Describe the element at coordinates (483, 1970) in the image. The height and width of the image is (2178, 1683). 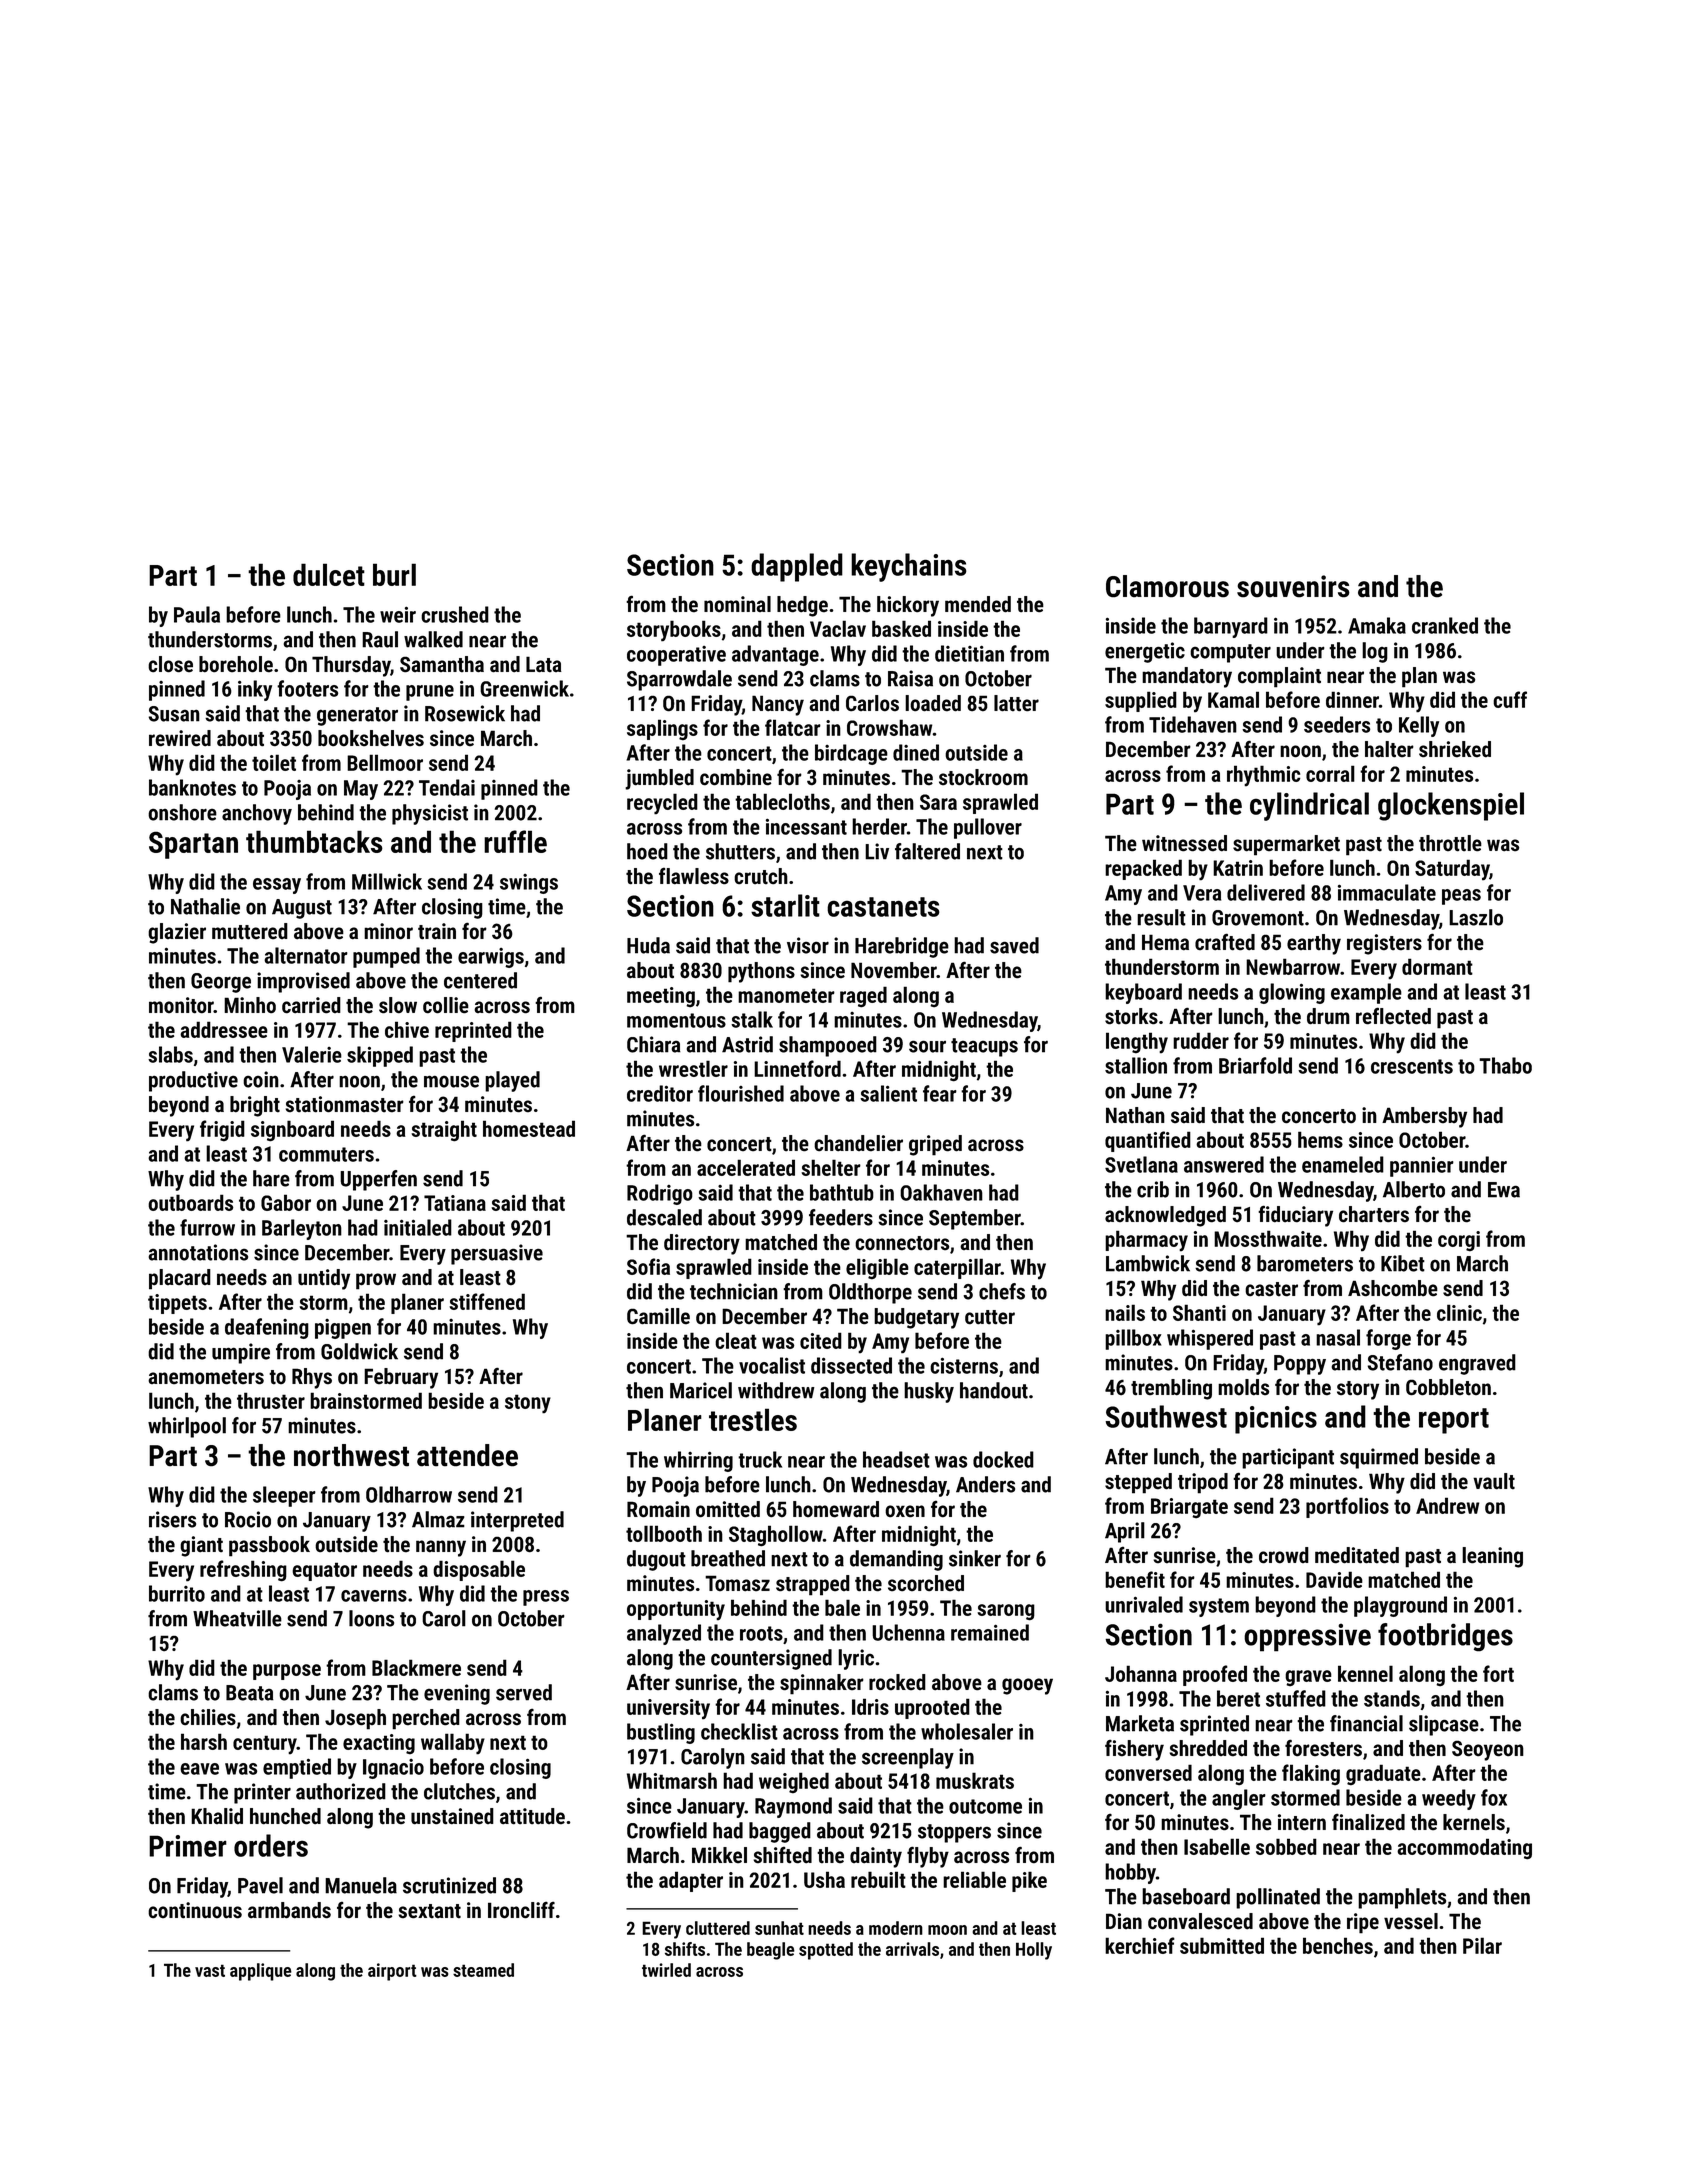
I see `steamed` at that location.
